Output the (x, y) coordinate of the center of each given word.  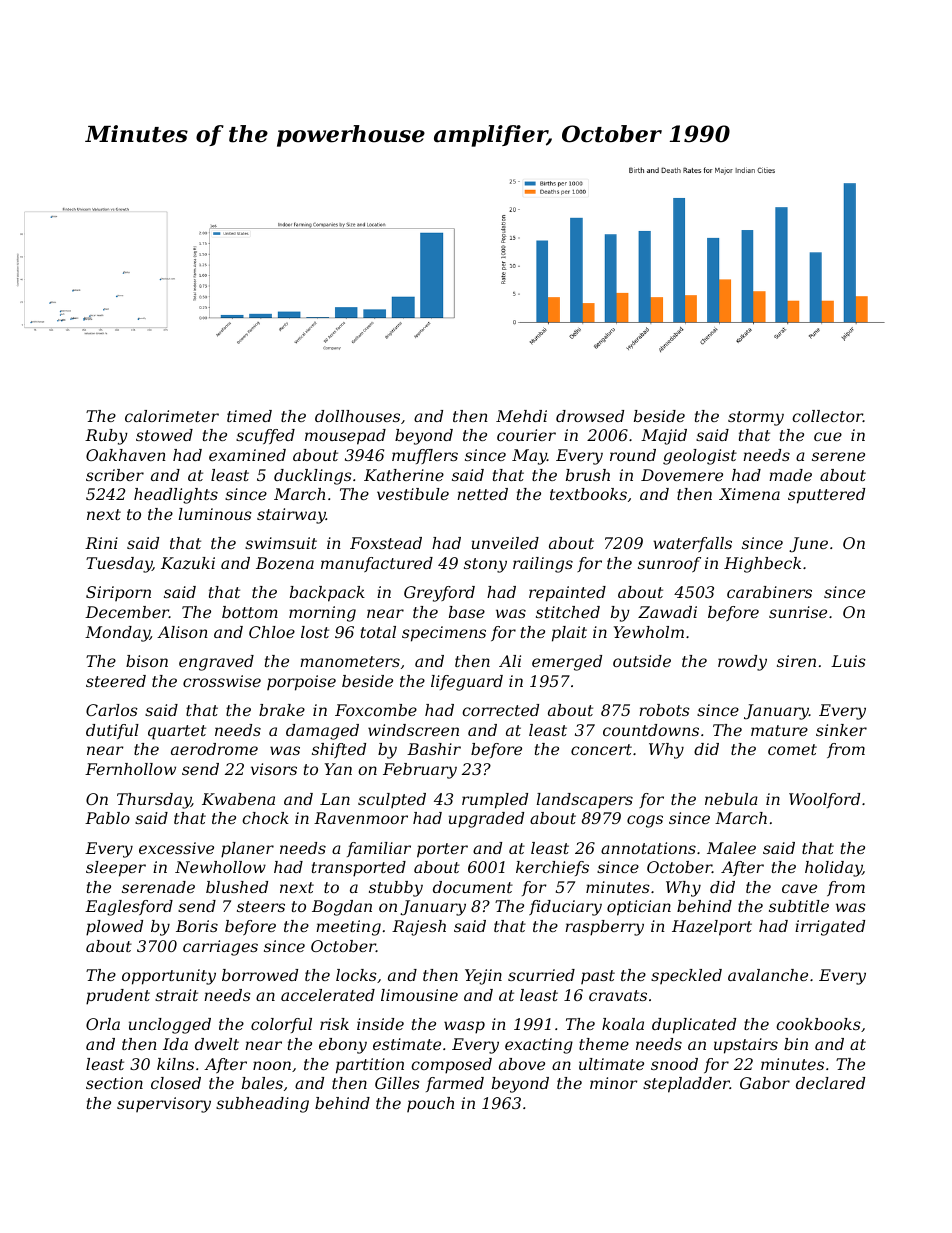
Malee (731, 848)
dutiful (112, 731)
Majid (664, 437)
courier (526, 435)
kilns (175, 1064)
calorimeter (172, 416)
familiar (379, 849)
